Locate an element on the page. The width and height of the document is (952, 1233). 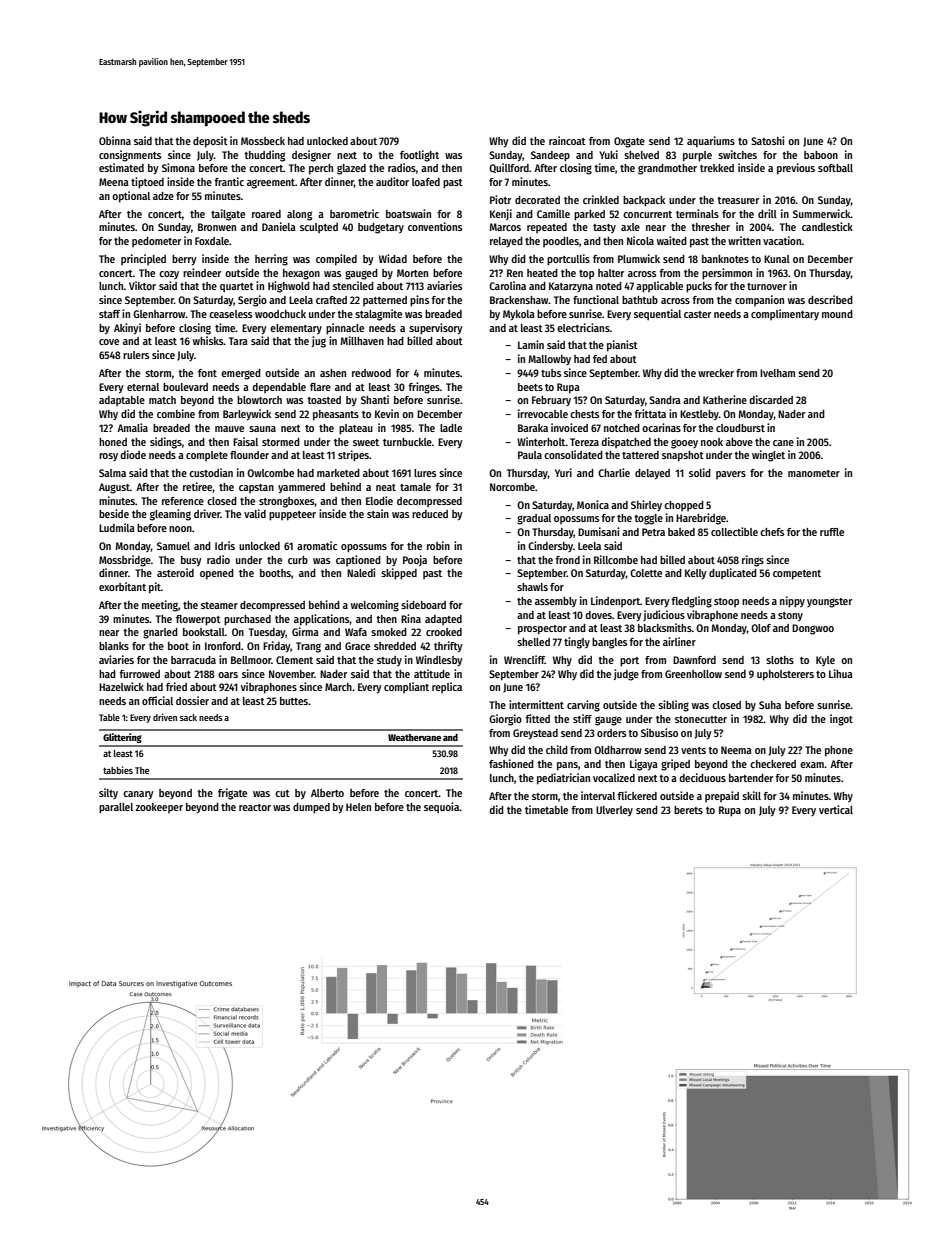
chefs is located at coordinates (772, 532).
